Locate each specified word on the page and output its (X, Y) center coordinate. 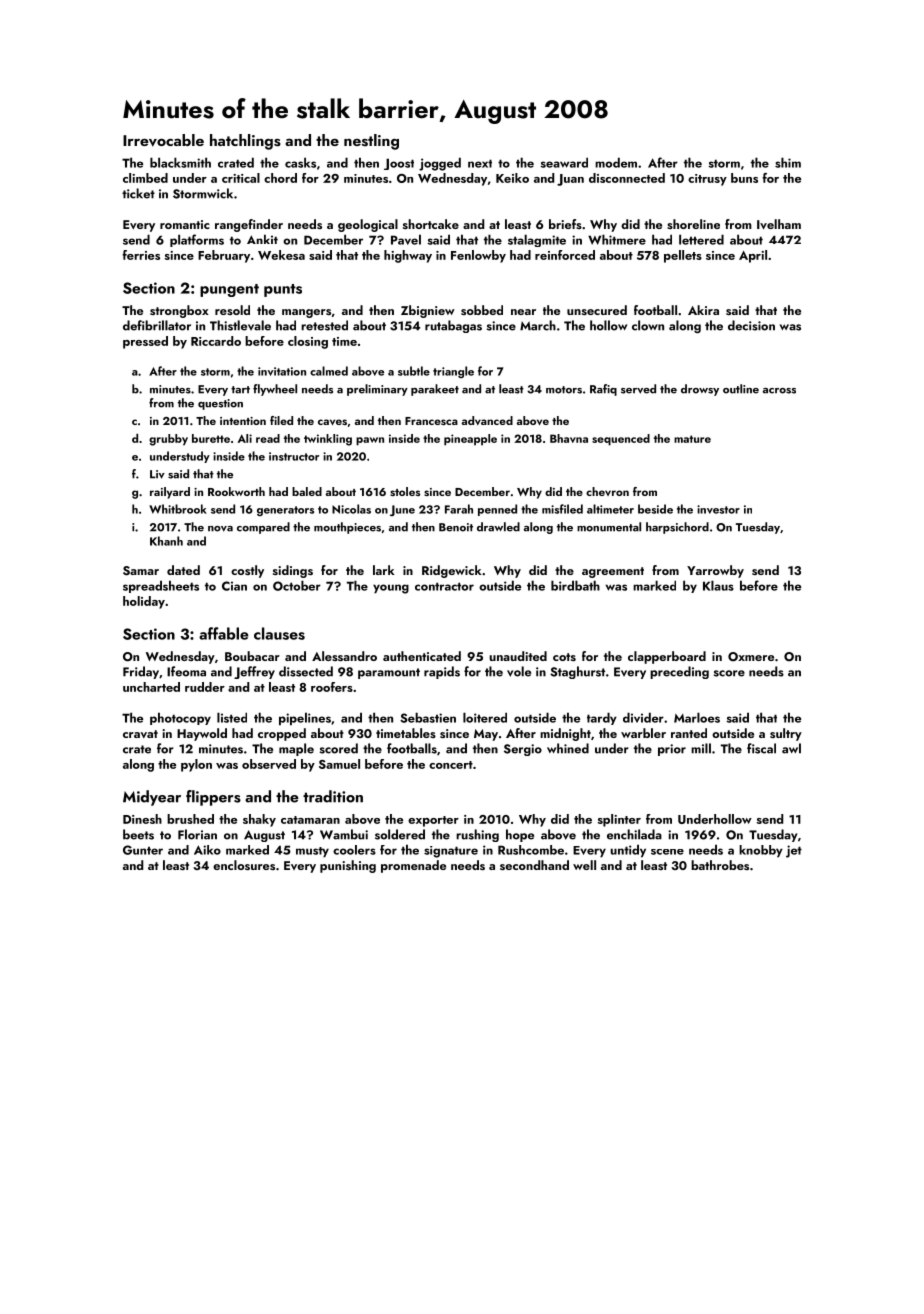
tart (240, 390)
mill (701, 748)
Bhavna (569, 438)
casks (300, 162)
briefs (565, 224)
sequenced (621, 440)
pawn (370, 441)
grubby (168, 440)
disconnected (627, 178)
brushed (190, 819)
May (486, 735)
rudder (205, 687)
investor (718, 509)
